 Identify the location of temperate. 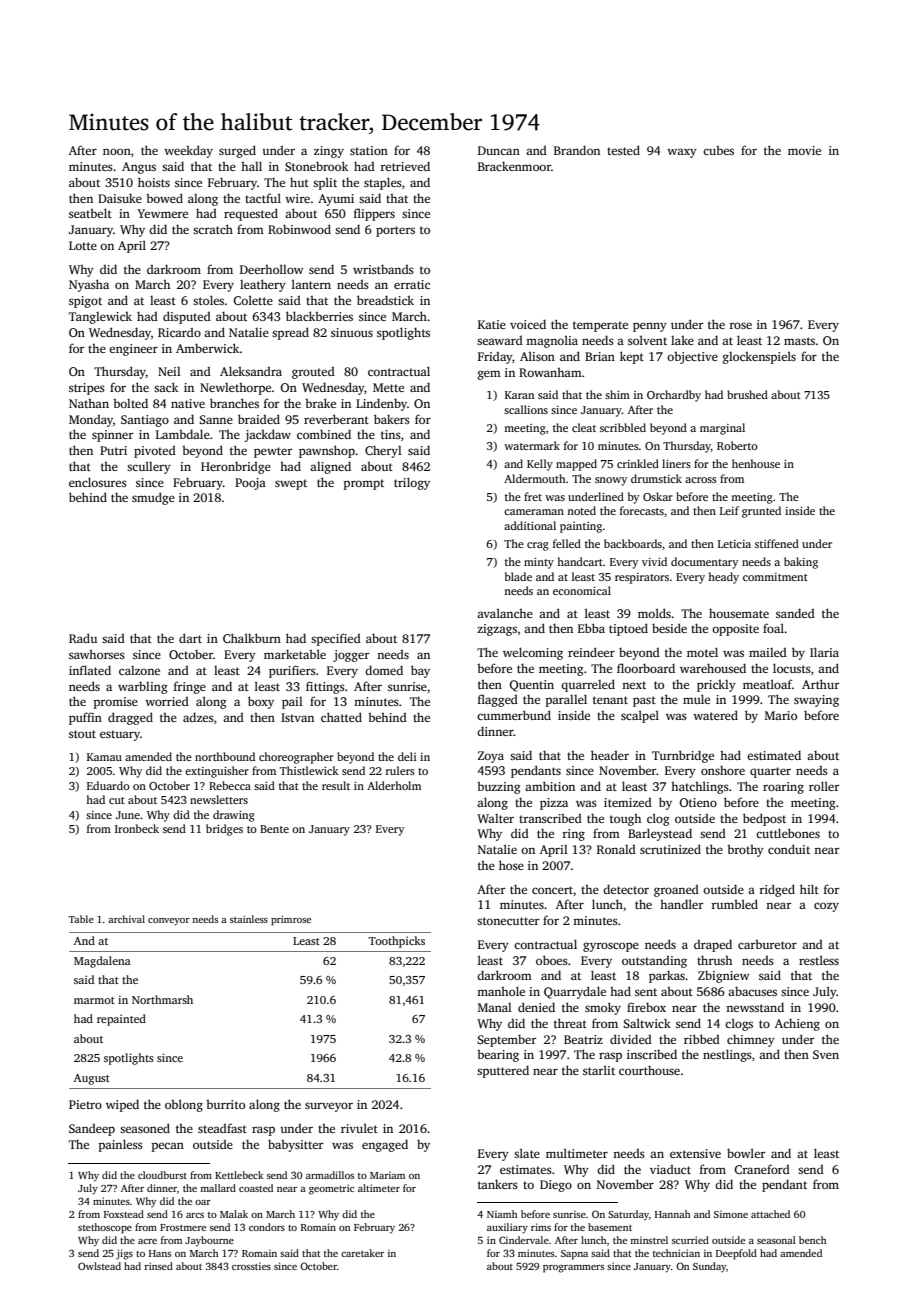
(600, 326).
